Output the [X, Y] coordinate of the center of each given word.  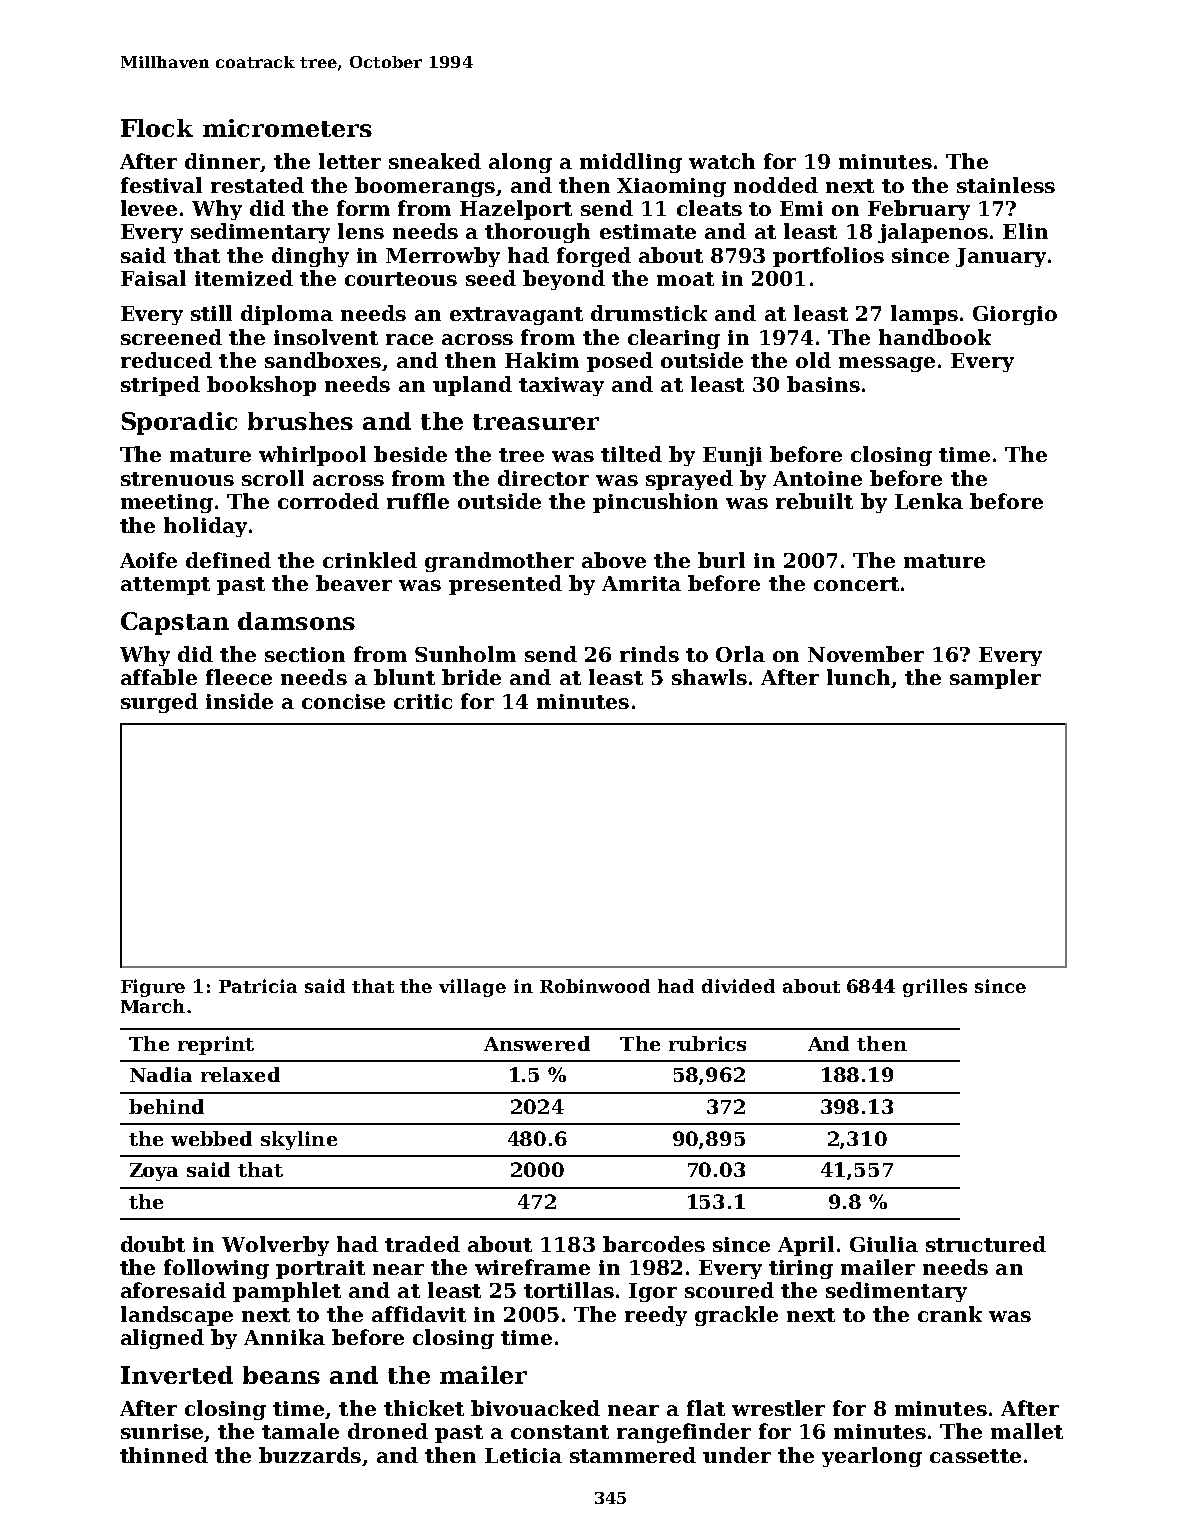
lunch [858, 677]
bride [471, 677]
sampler [995, 679]
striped [160, 386]
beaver [354, 583]
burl [721, 560]
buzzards [310, 1455]
